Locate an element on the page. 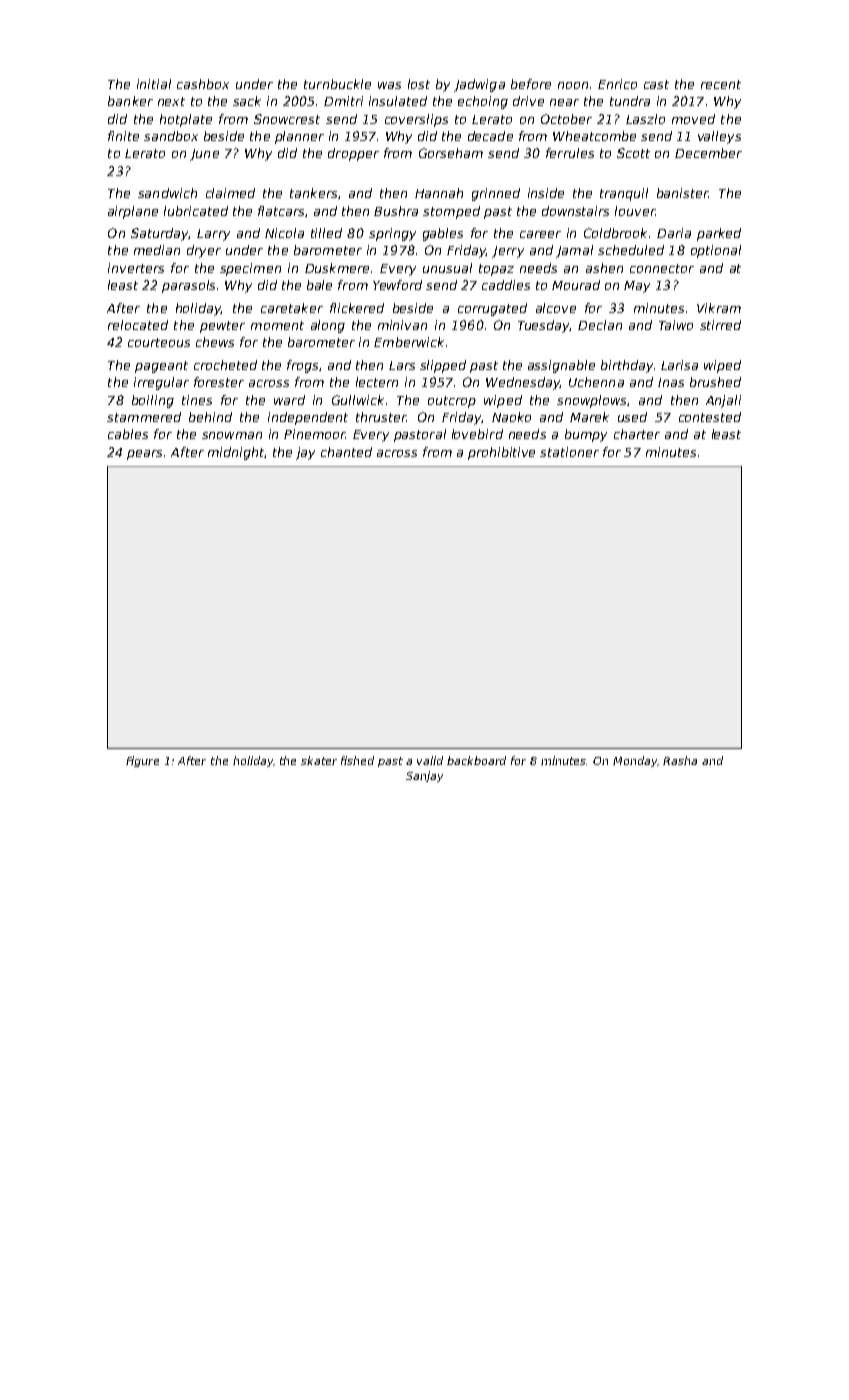 The image size is (849, 1400). Daria is located at coordinates (674, 233).
